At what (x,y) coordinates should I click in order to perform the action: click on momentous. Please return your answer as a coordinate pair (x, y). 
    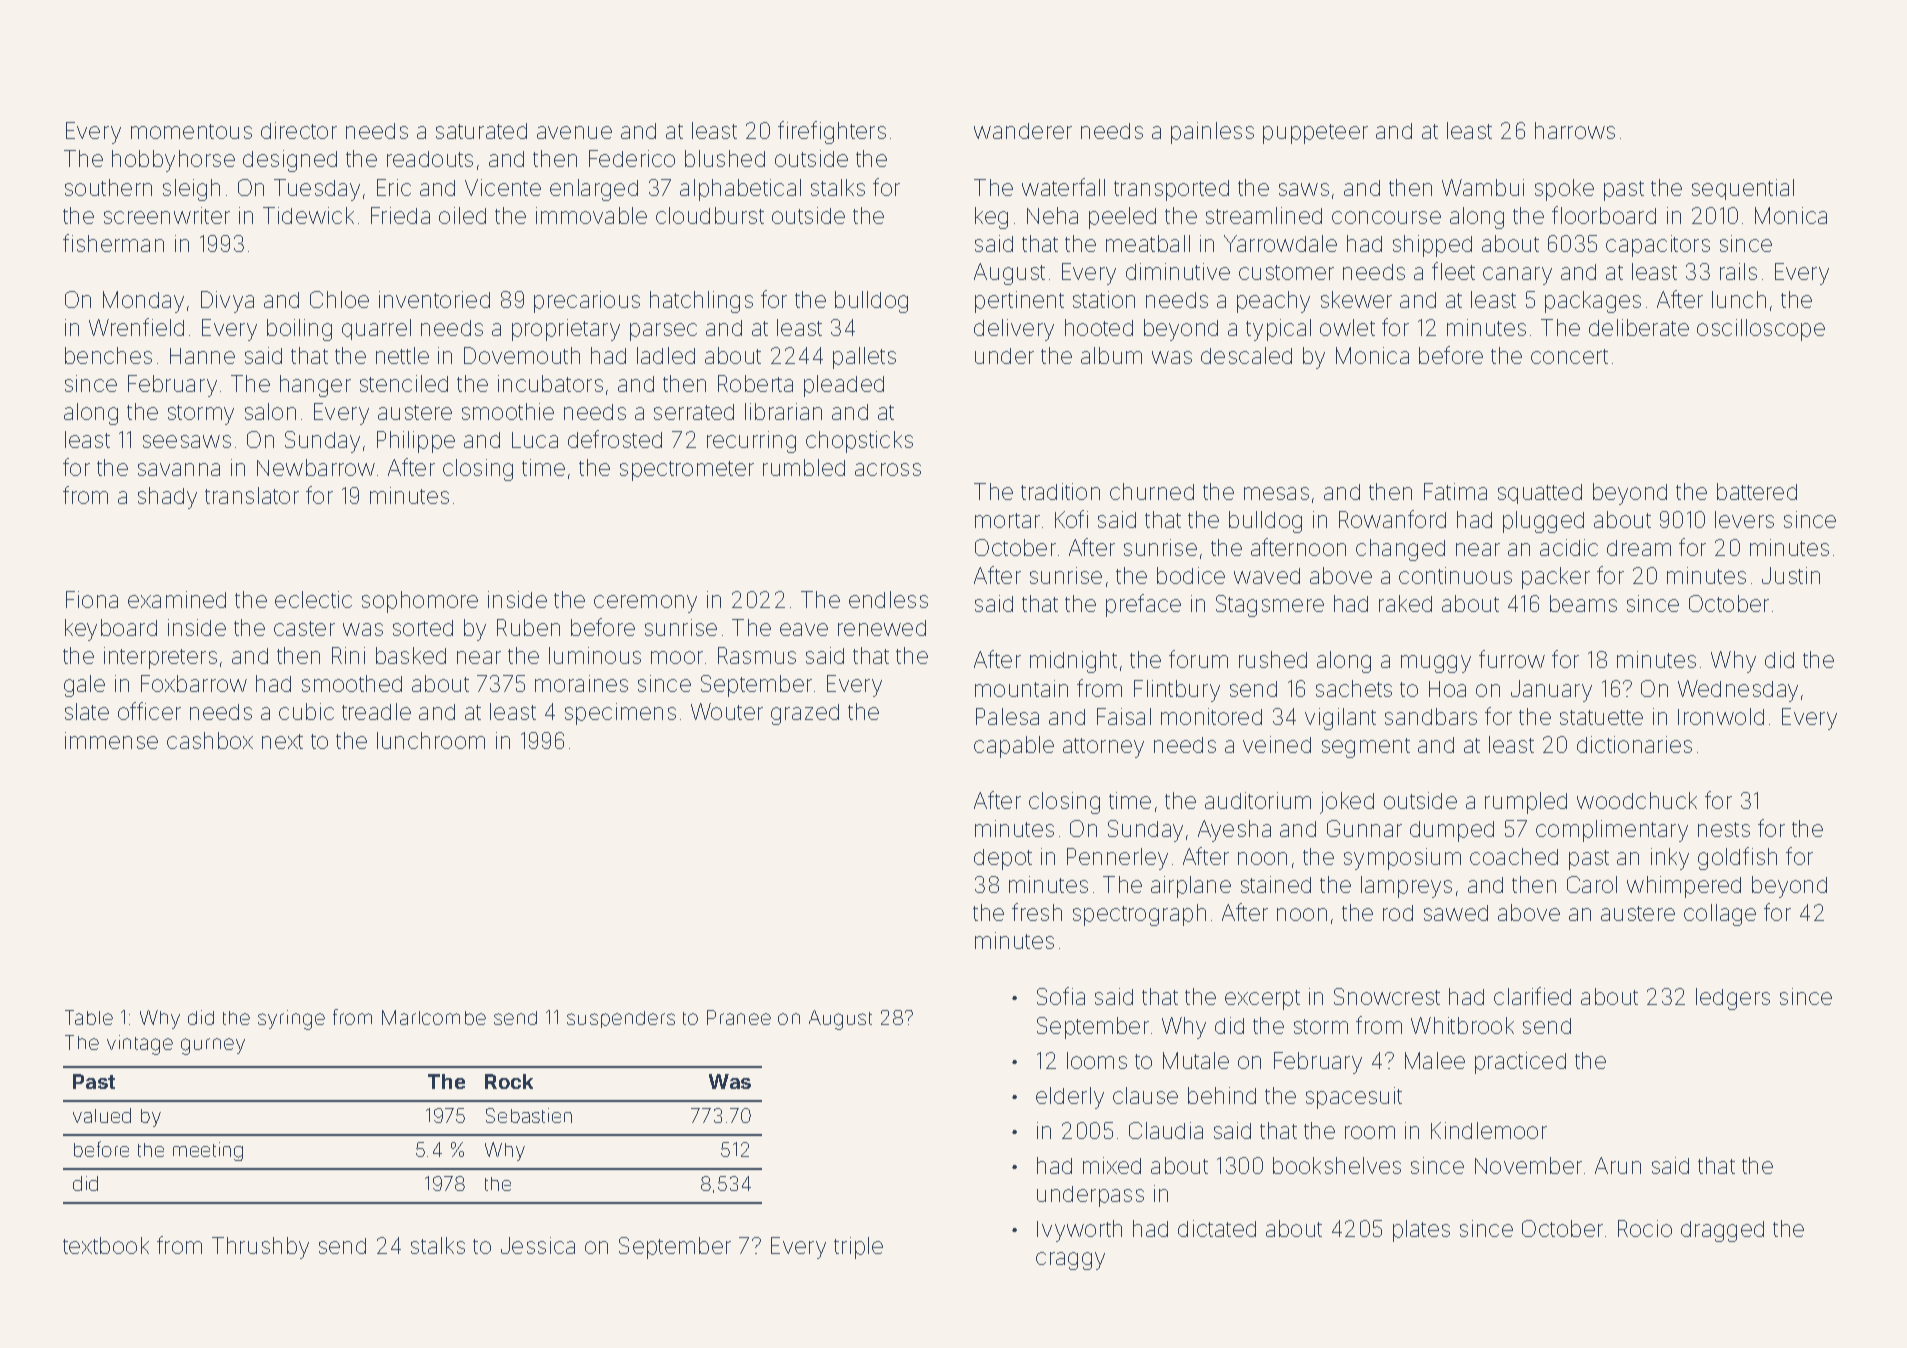
    Looking at the image, I should click on (191, 131).
